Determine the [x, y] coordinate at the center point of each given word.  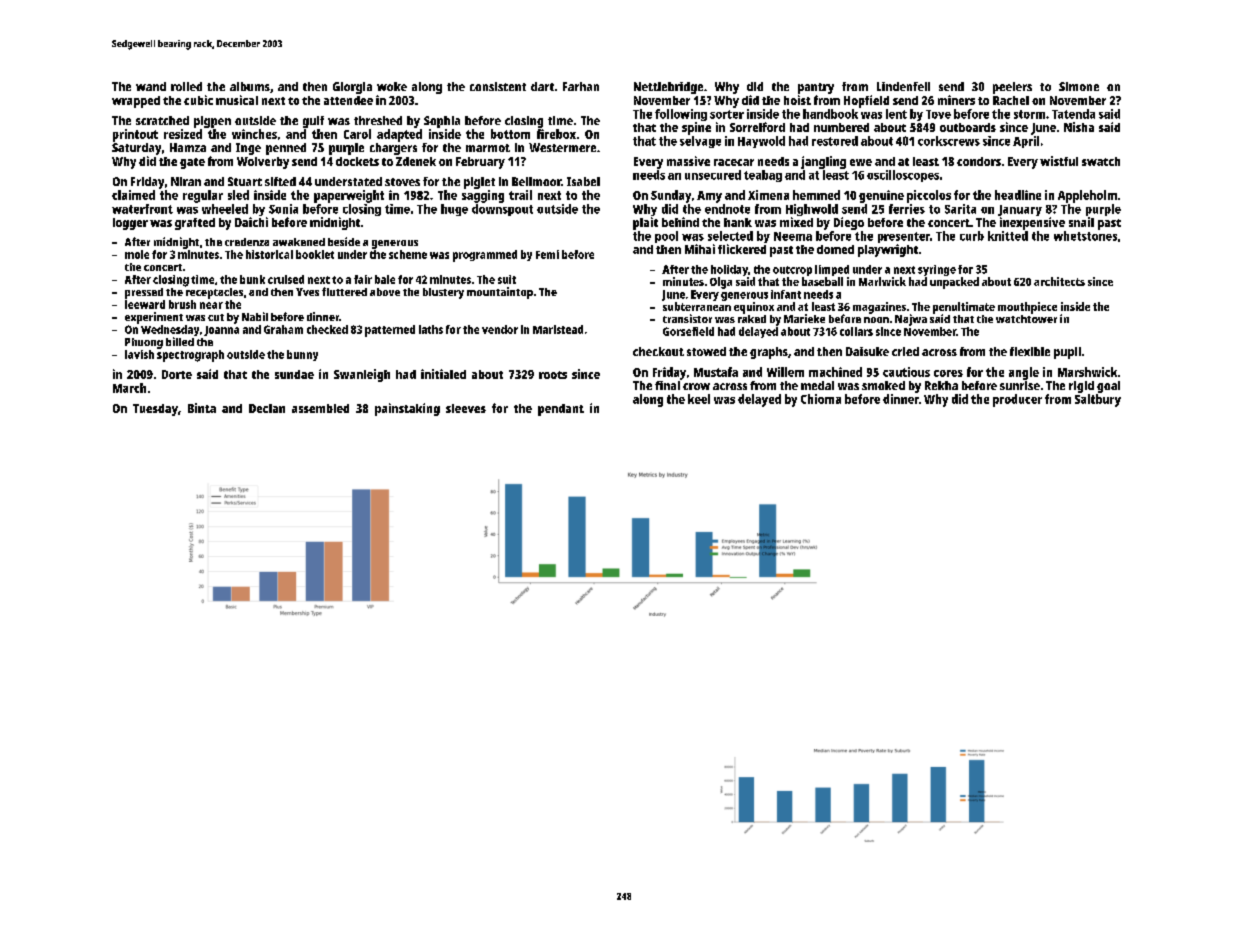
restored [835, 141]
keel [699, 399]
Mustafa [716, 372]
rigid [1081, 387]
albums [250, 86]
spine [696, 128]
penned [286, 149]
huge [454, 210]
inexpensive [1032, 223]
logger [130, 224]
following [681, 115]
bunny [302, 355]
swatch [1101, 161]
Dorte [177, 374]
